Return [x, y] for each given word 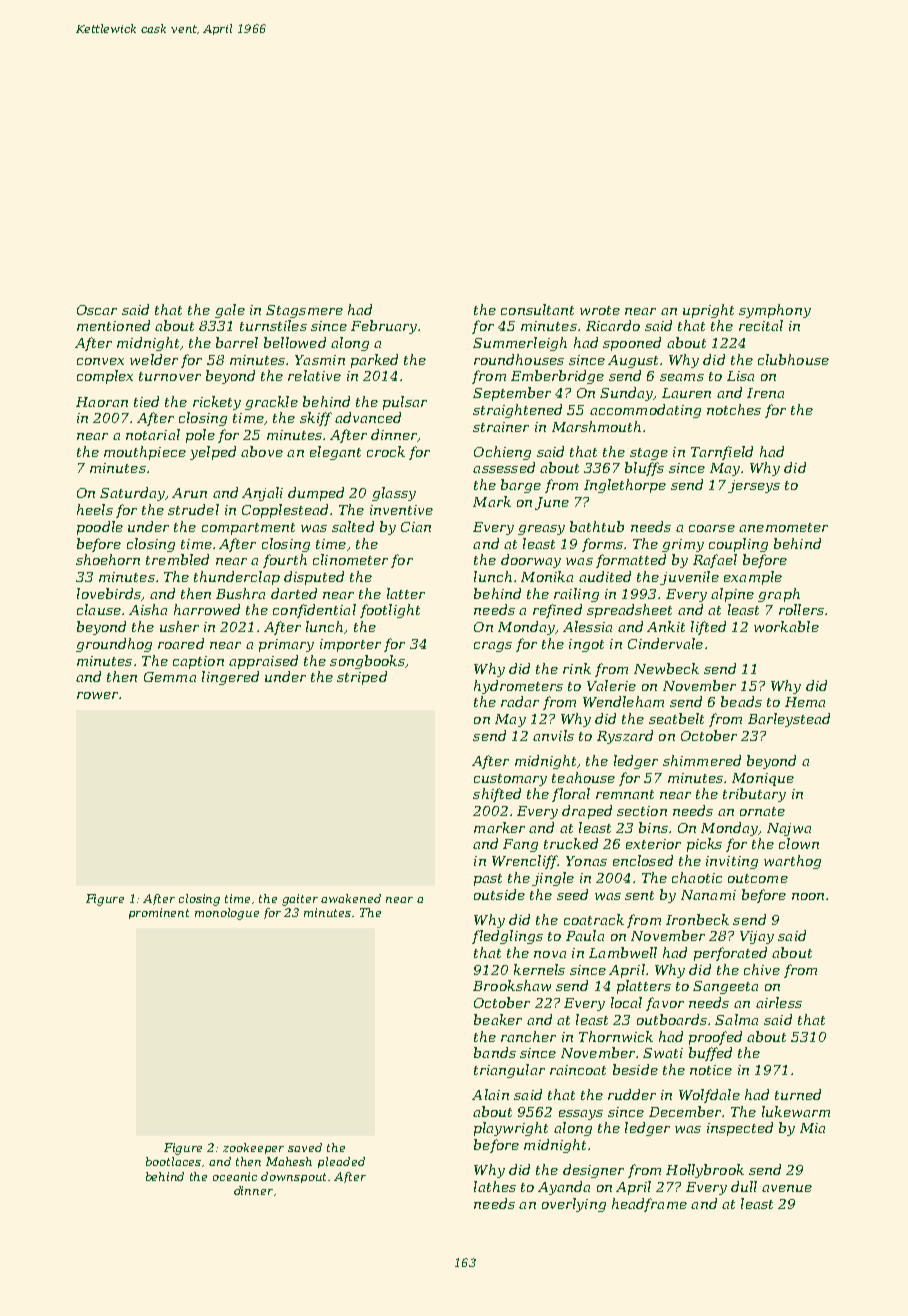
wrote [600, 310]
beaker [498, 1019]
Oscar [97, 310]
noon [808, 896]
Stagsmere [304, 311]
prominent [159, 913]
